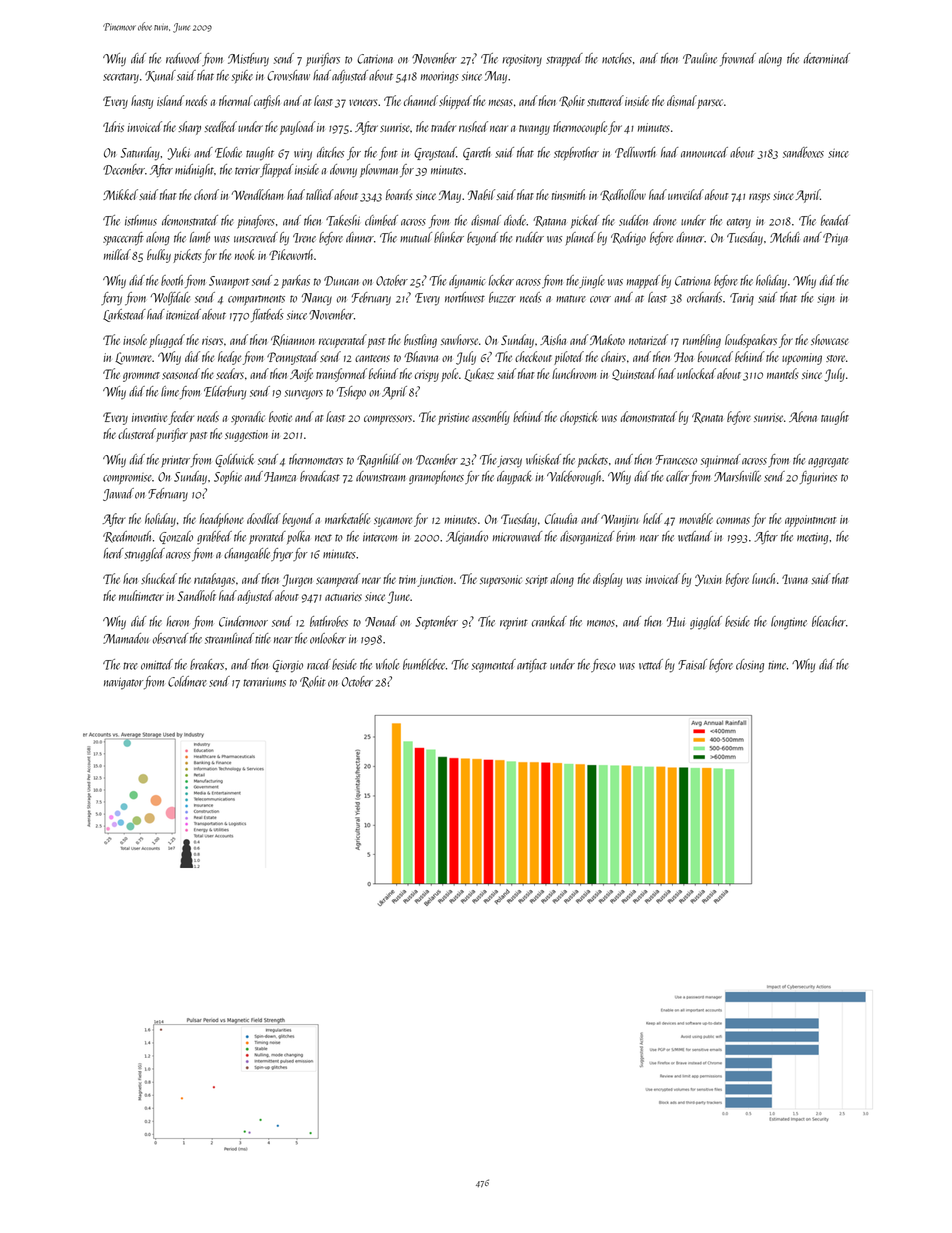 This page has height=1233, width=952. Describe the element at coordinates (683, 357) in the page. I see `Hoa` at that location.
